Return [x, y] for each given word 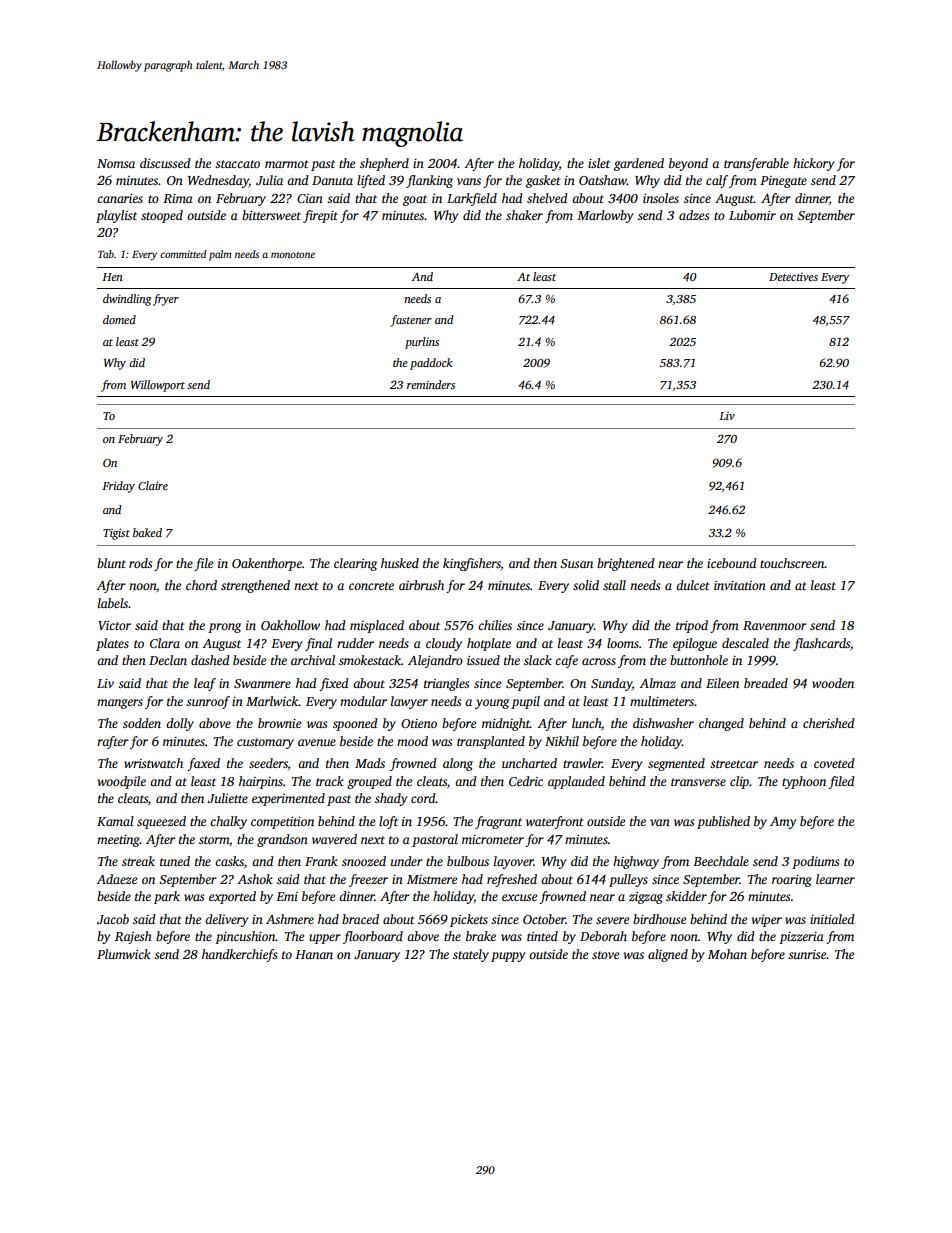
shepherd [384, 164]
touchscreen [792, 563]
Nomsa [116, 163]
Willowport [158, 386]
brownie [279, 723]
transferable [756, 164]
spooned [355, 724]
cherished [829, 723]
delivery [226, 920]
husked [400, 563]
